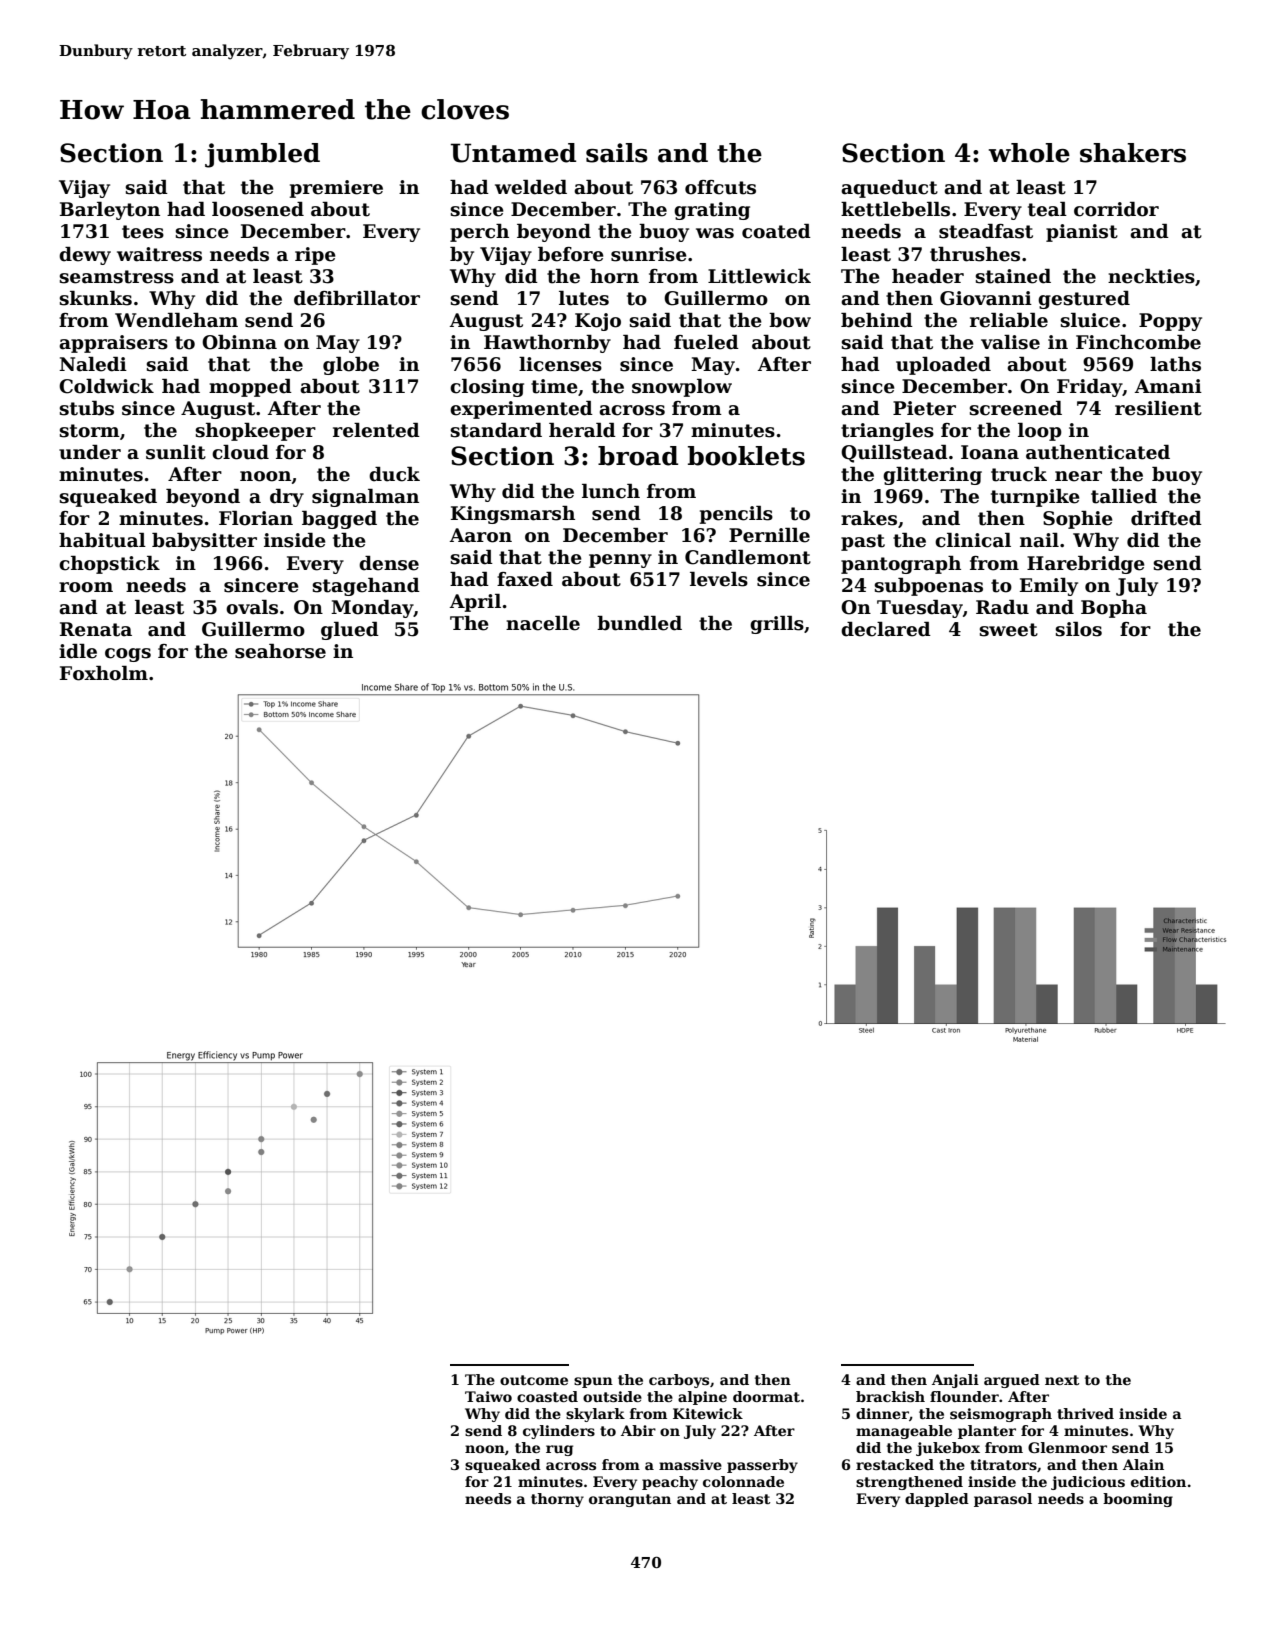 Image resolution: width=1261 pixels, height=1632 pixels. I want to click on dappled, so click(937, 1500).
